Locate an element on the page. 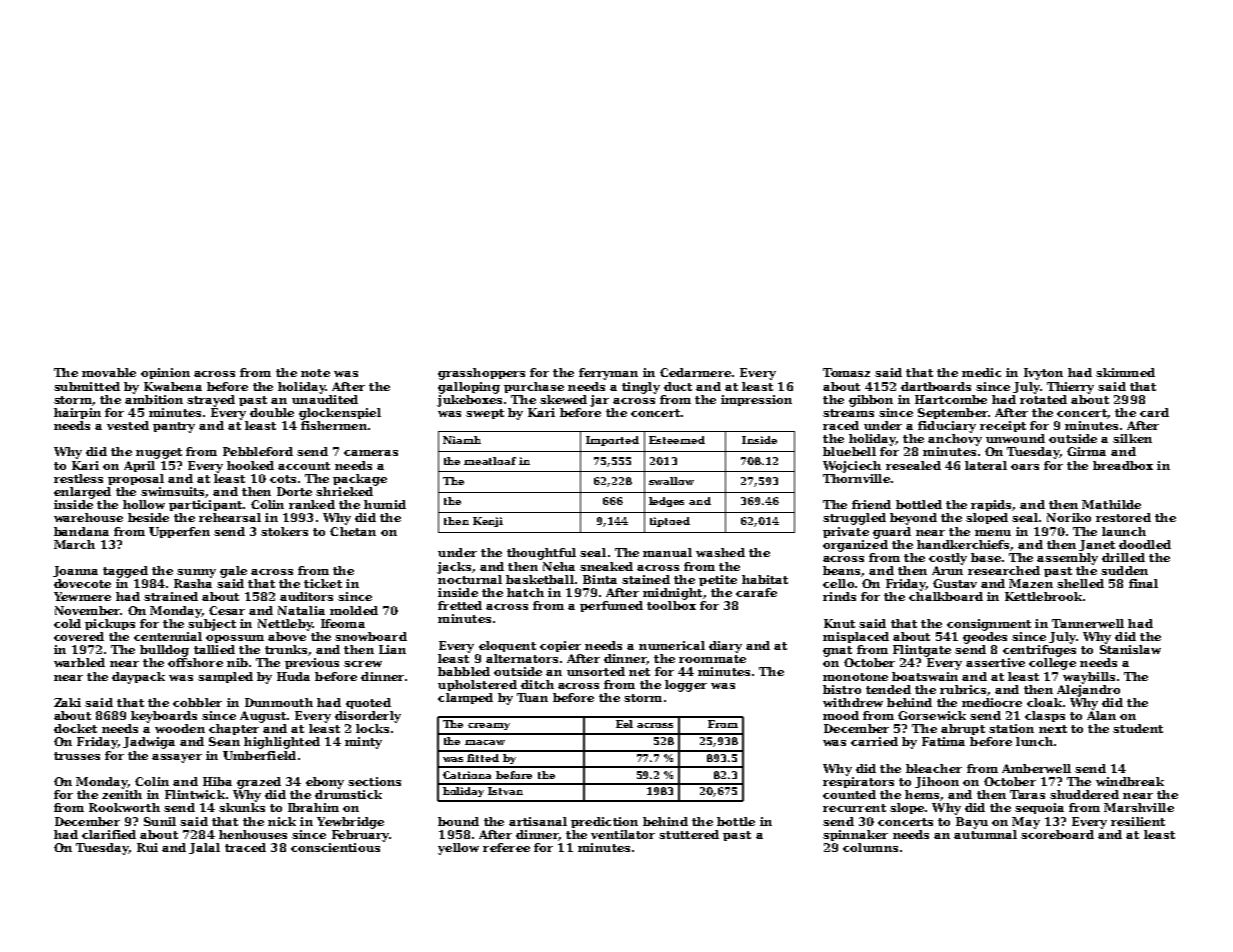 This page has width=1233, height=952. Cedarmere is located at coordinates (695, 372).
